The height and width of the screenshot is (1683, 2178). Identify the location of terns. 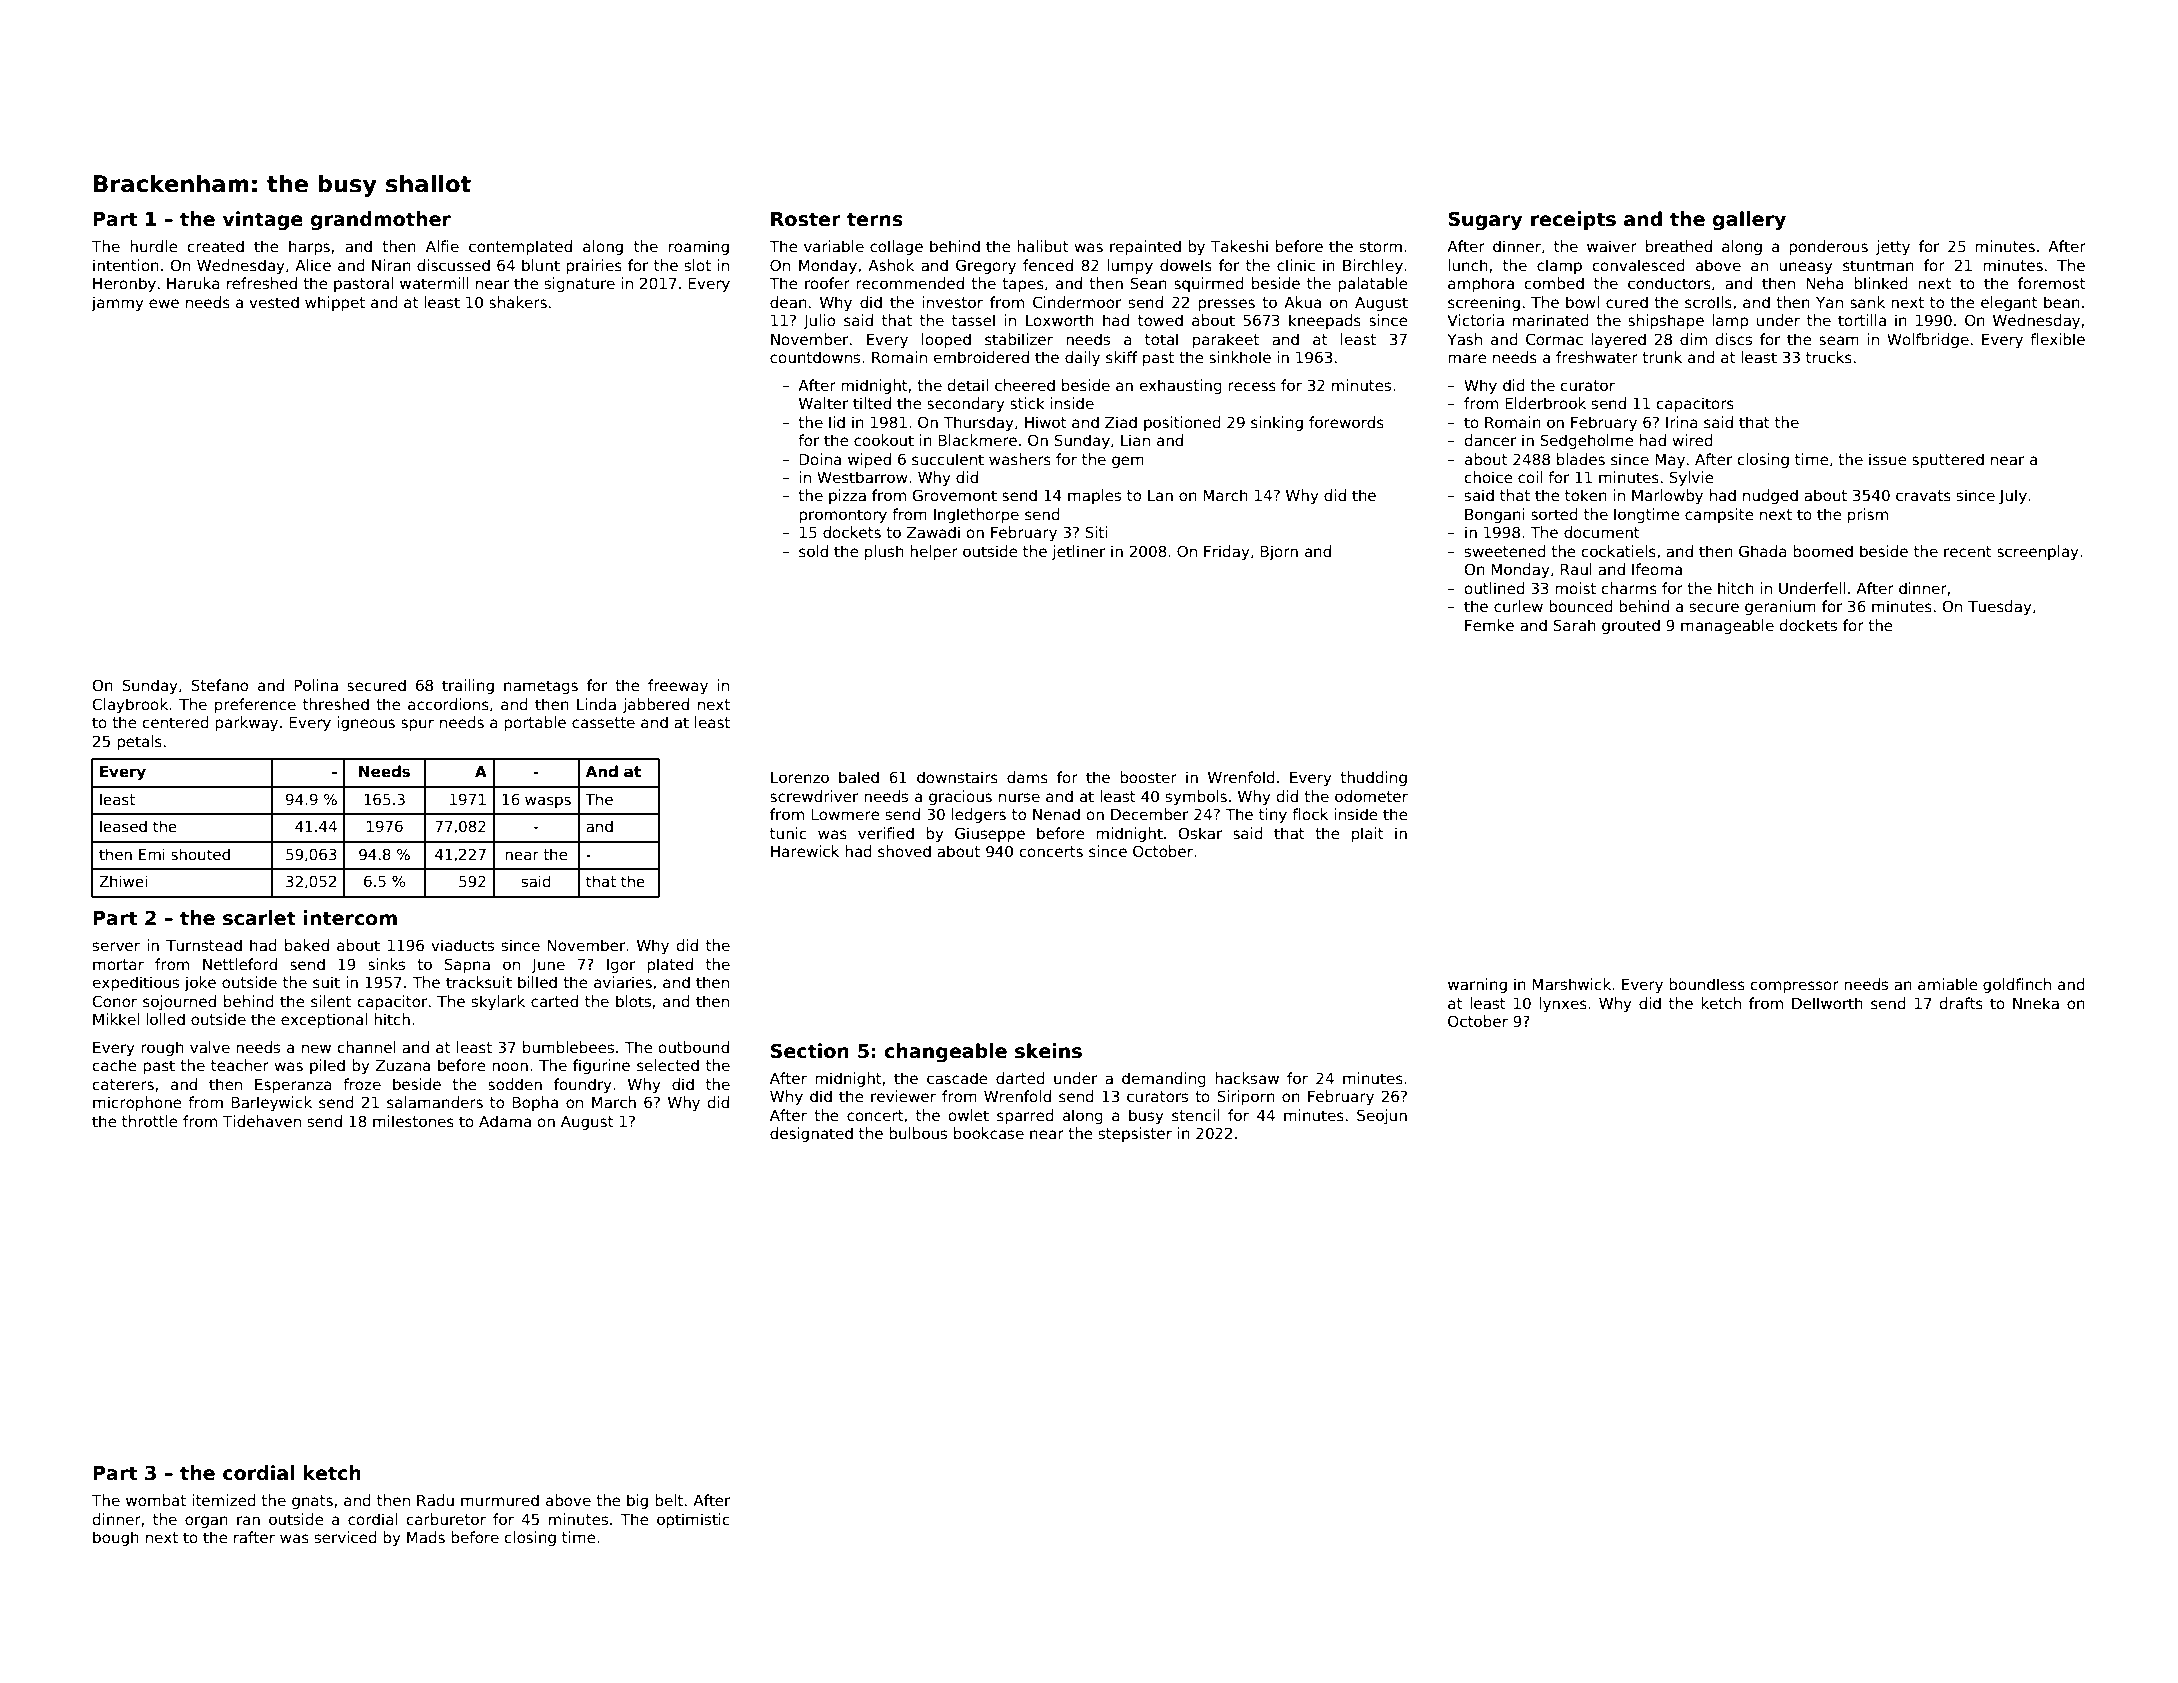
(875, 219).
